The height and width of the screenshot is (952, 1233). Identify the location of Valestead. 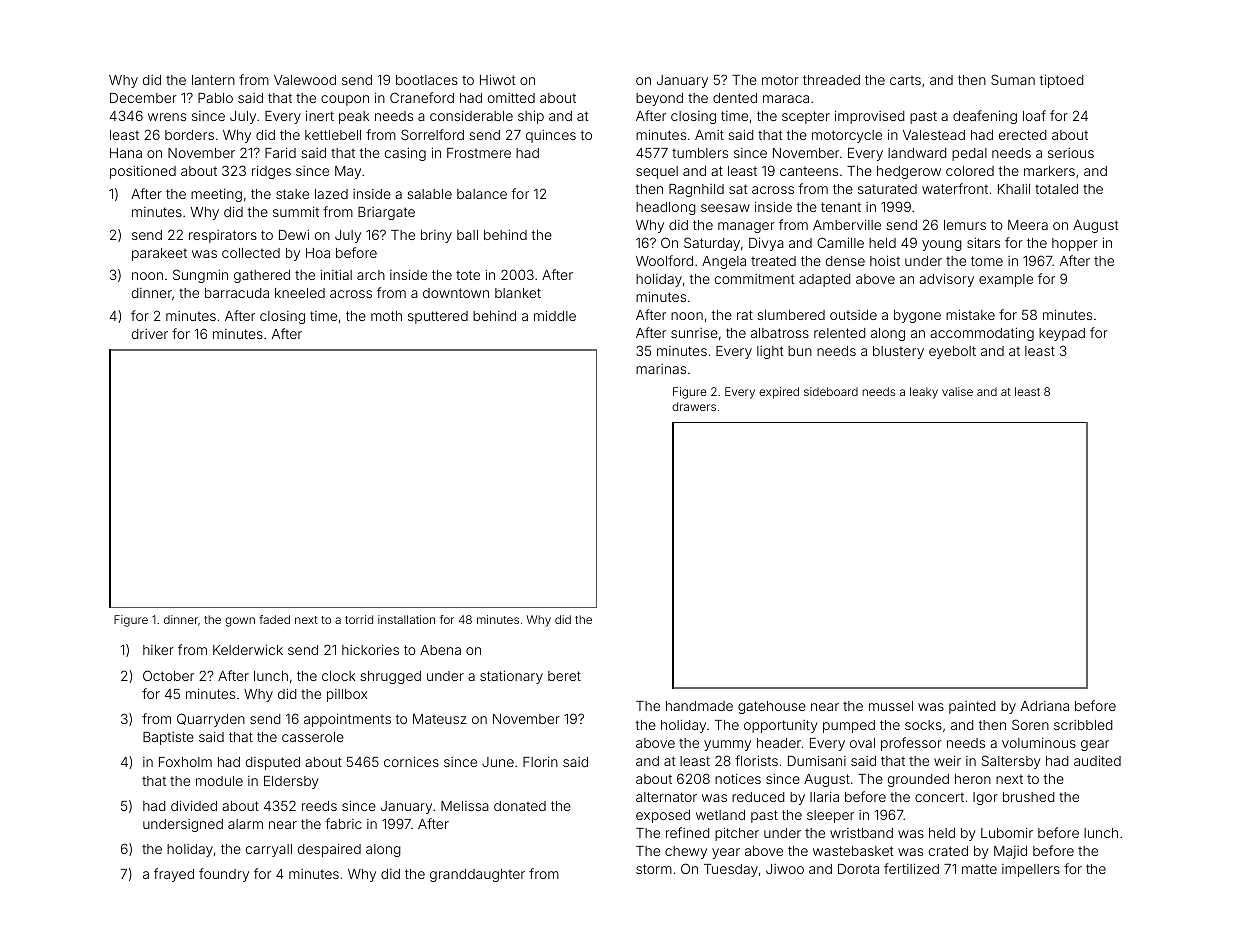
(934, 135).
